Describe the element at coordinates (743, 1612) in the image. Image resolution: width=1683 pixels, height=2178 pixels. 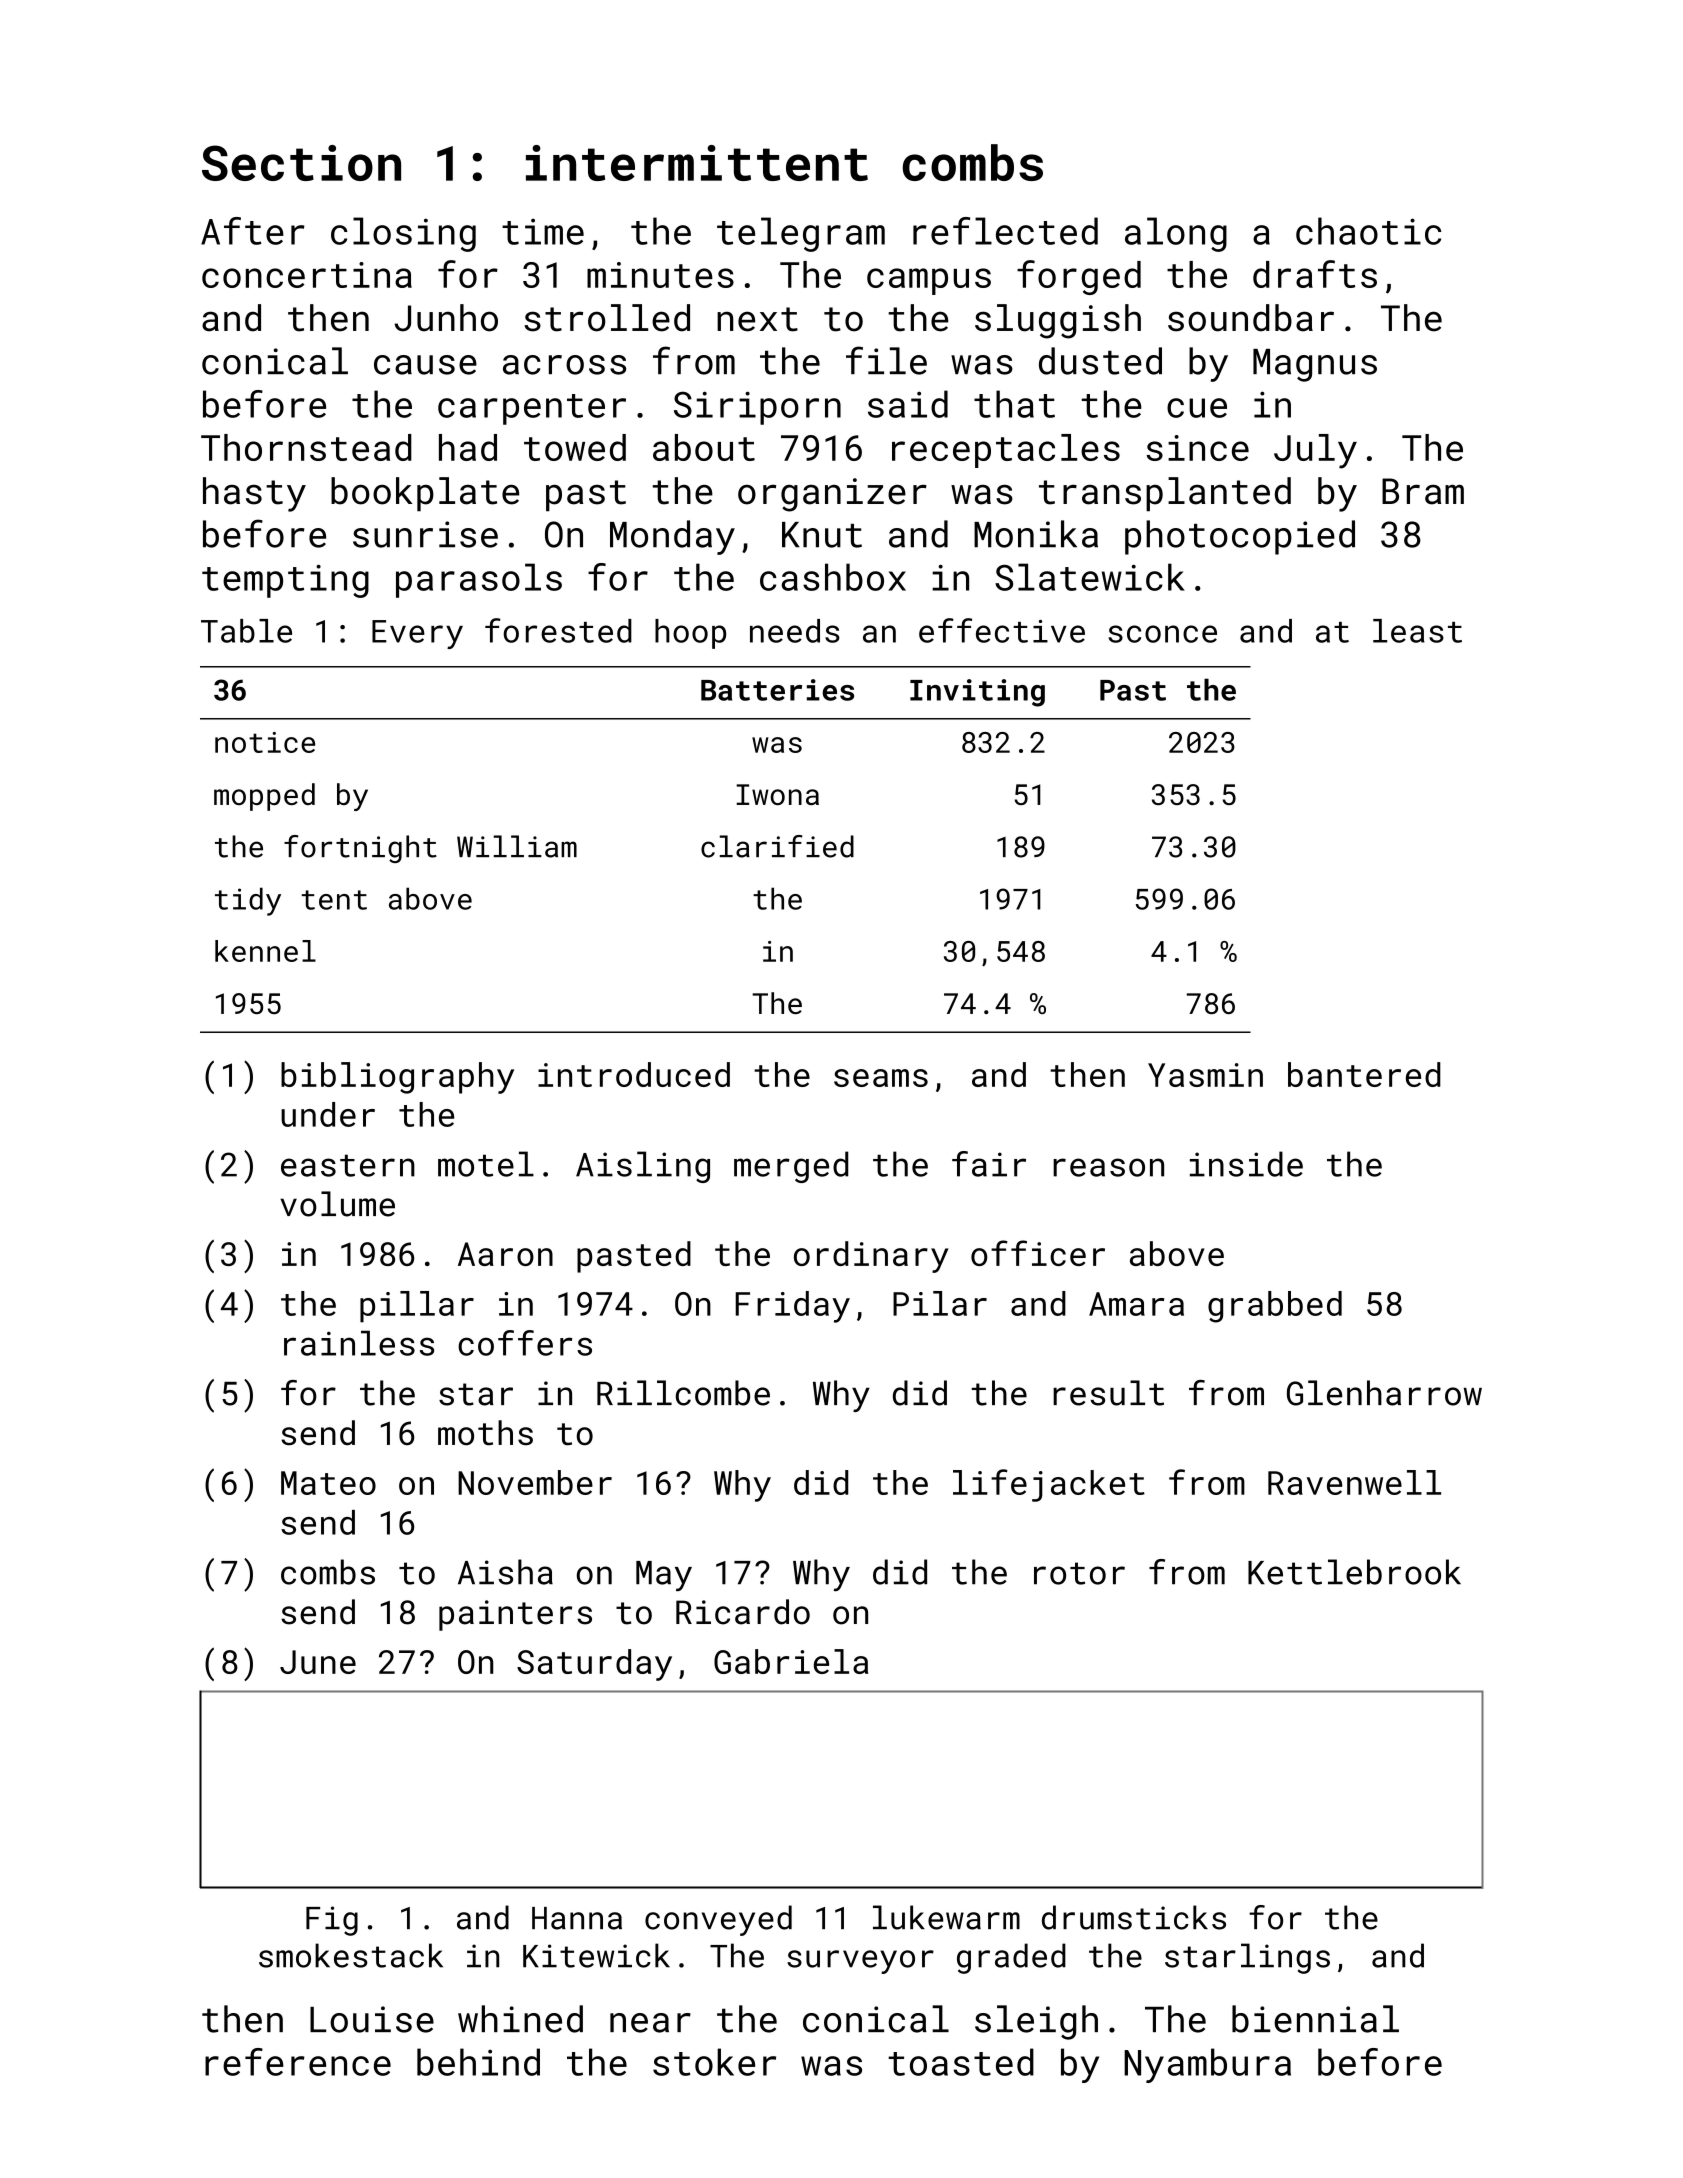
I see `Ricardo` at that location.
